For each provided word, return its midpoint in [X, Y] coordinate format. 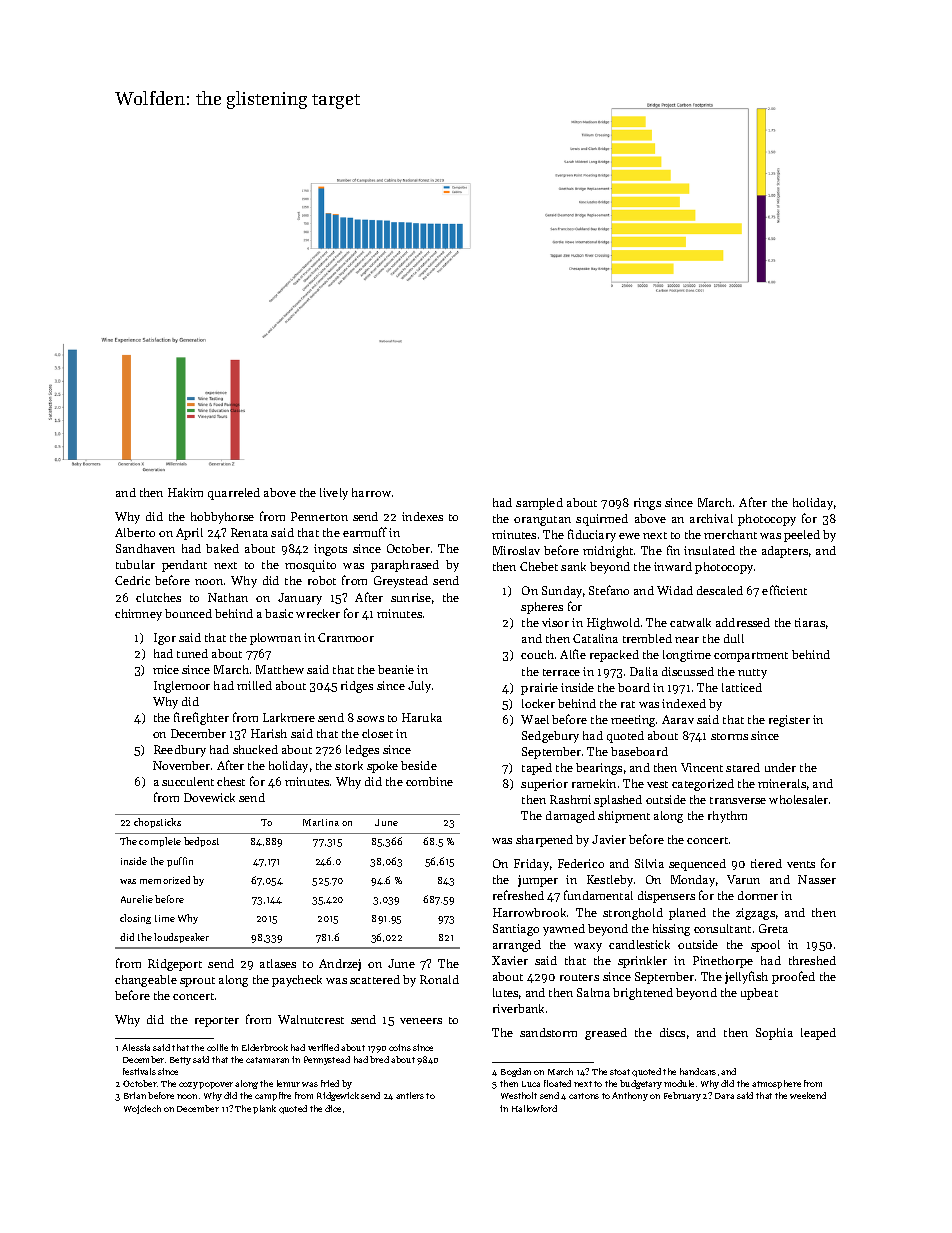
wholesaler [798, 799]
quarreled [234, 494]
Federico [581, 863]
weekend [808, 1095]
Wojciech [142, 1109]
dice [333, 1108]
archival [711, 518]
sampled [539, 504]
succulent [188, 781]
